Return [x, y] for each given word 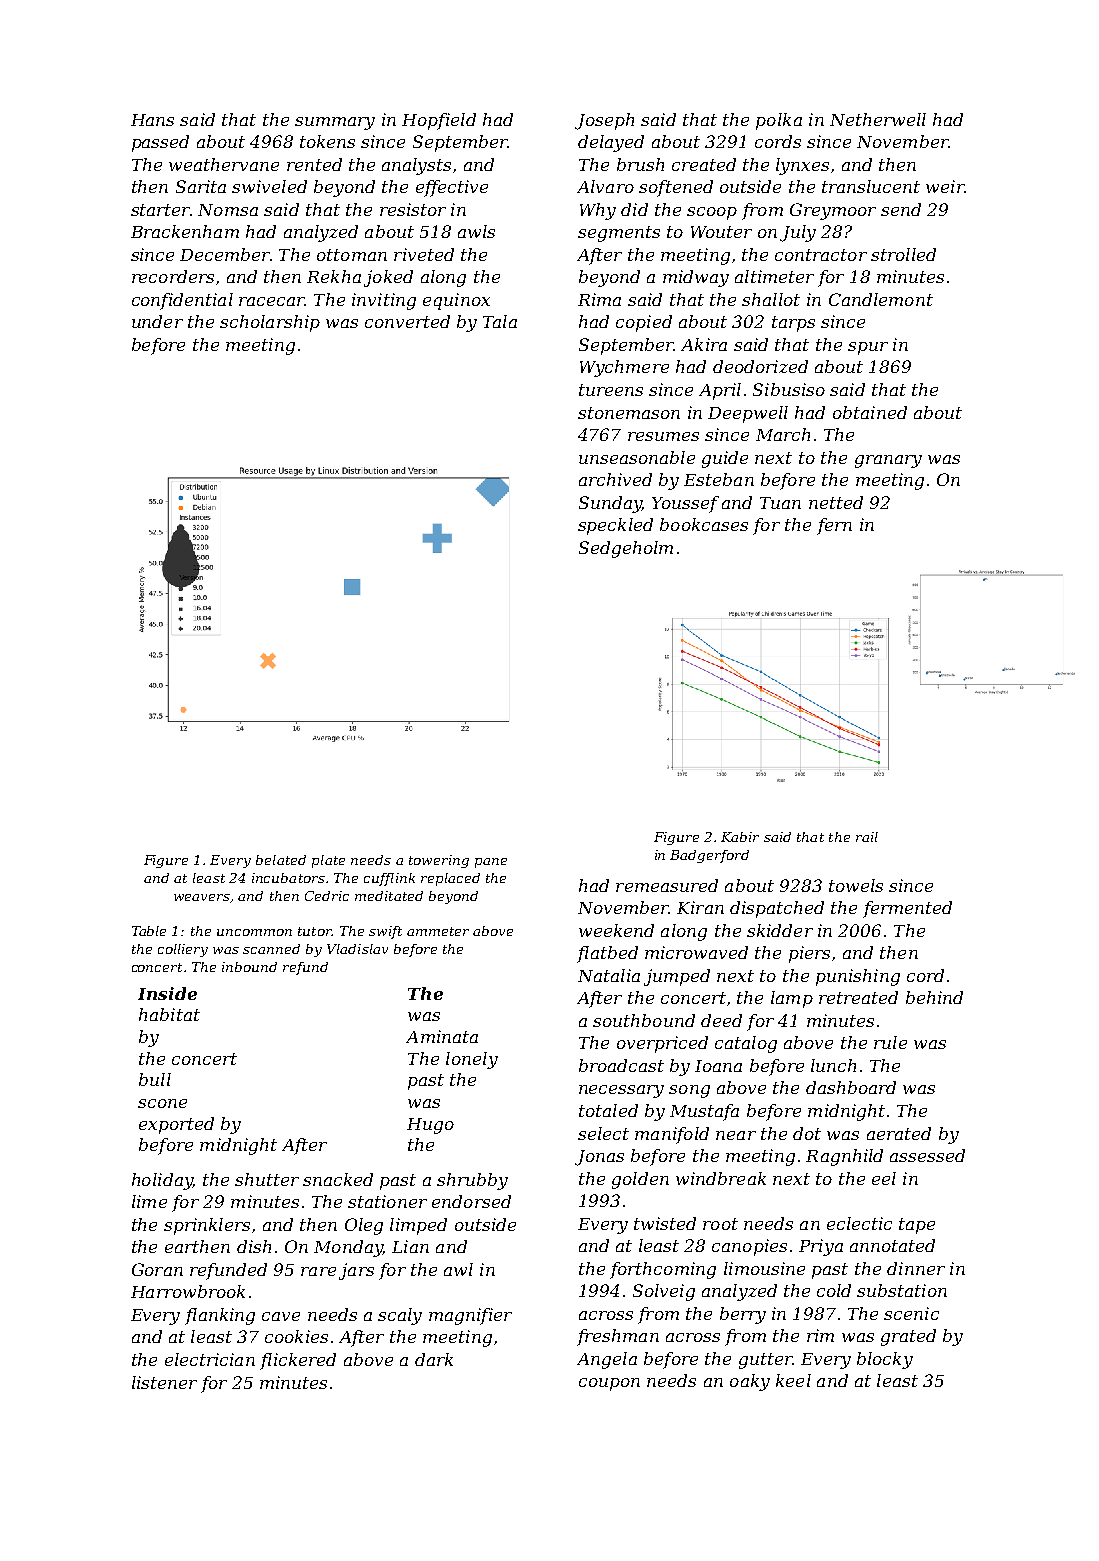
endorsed [471, 1201]
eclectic [859, 1223]
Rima [599, 299]
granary [888, 461]
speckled [615, 526]
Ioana [718, 1066]
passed [160, 143]
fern [834, 526]
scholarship [270, 323]
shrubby [472, 1181]
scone [162, 1103]
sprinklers [207, 1226]
